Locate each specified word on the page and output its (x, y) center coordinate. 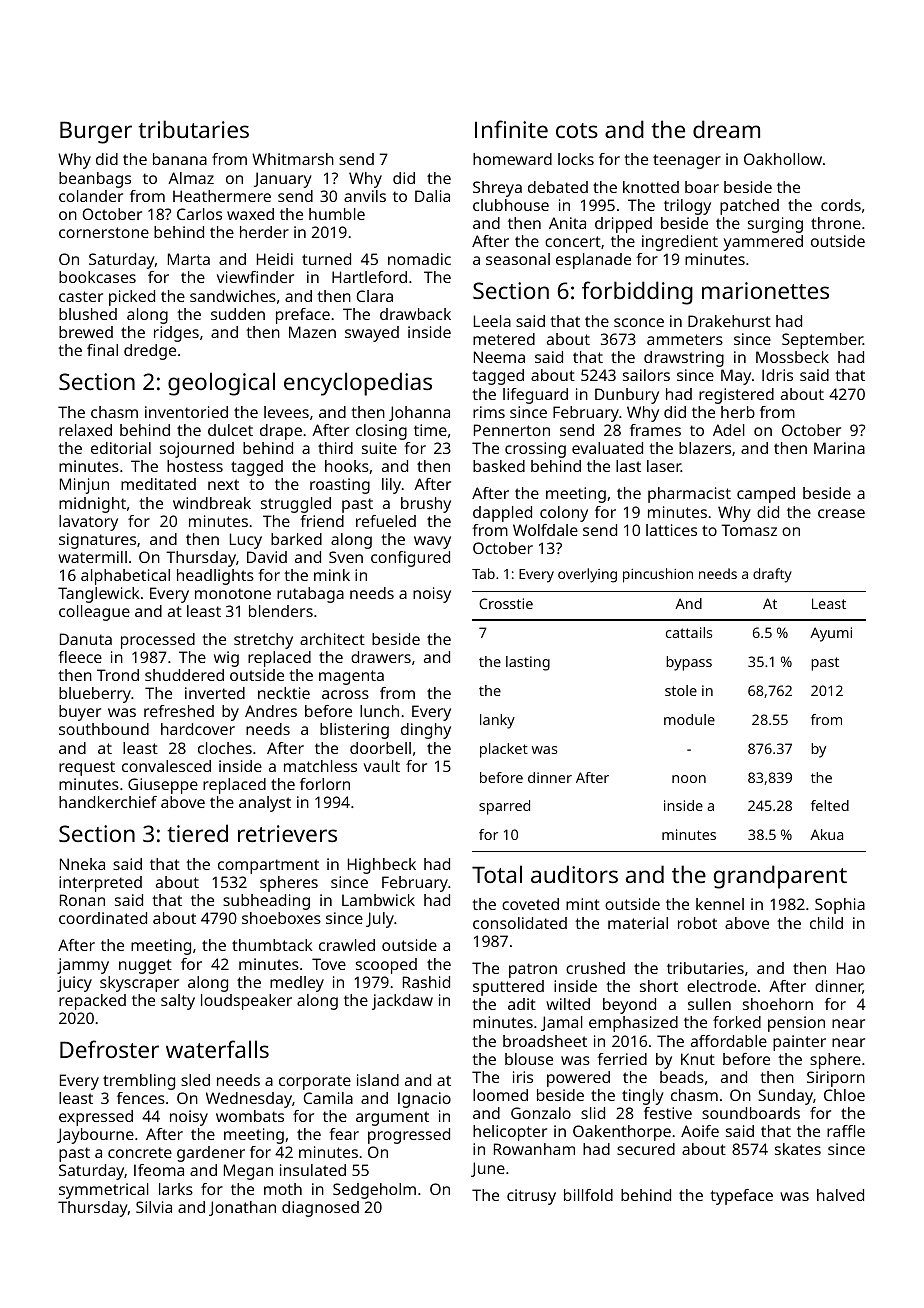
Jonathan (242, 1208)
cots (577, 130)
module (689, 719)
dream (726, 129)
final (102, 350)
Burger (96, 132)
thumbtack (272, 945)
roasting (340, 486)
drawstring (684, 359)
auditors (574, 874)
